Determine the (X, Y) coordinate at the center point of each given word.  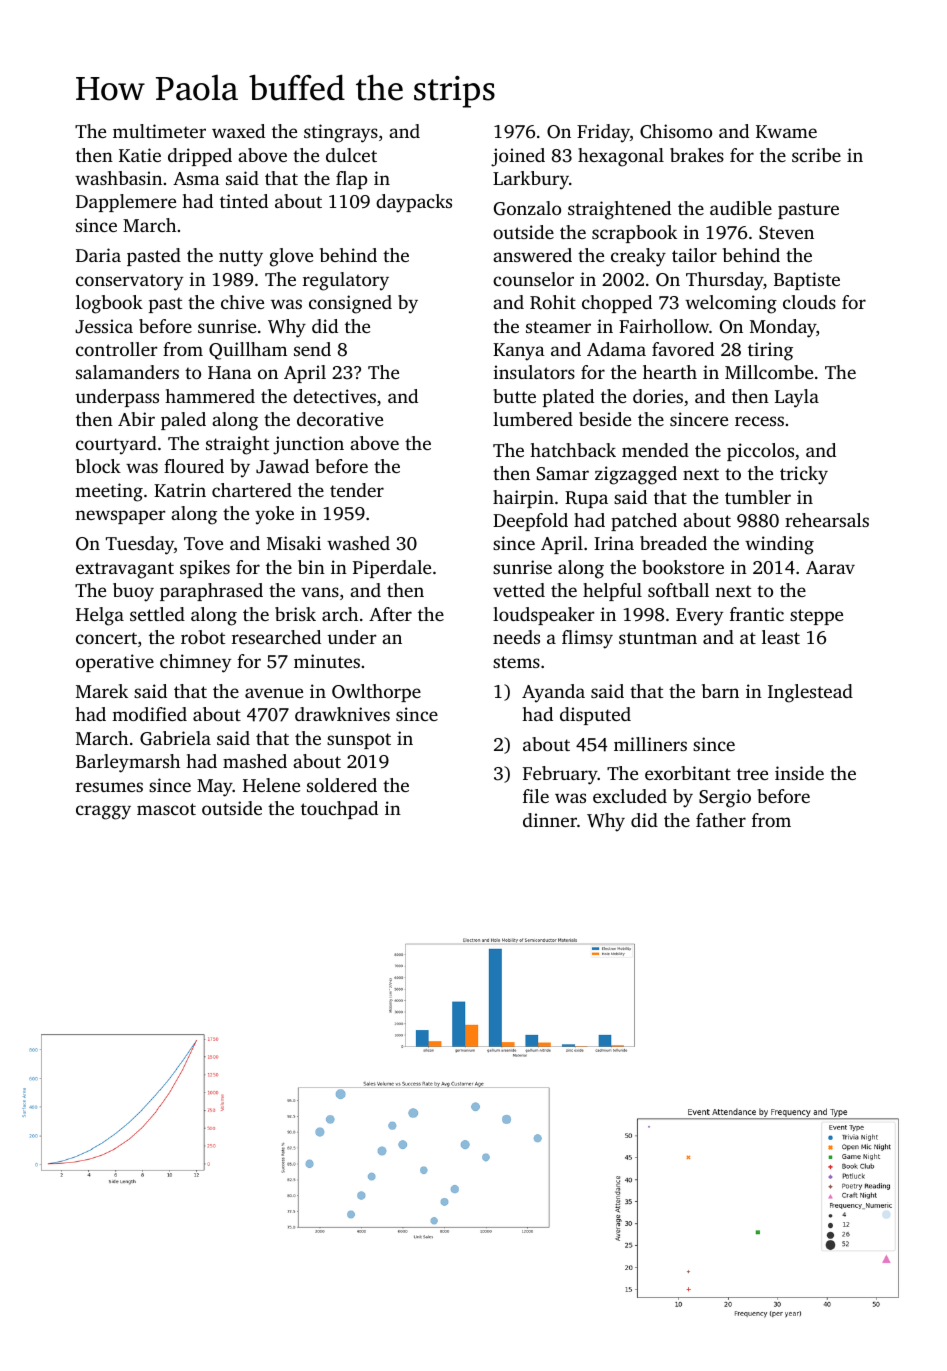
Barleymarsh (128, 763)
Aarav (830, 567)
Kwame (786, 131)
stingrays (341, 133)
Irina (614, 543)
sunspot (359, 741)
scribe (816, 155)
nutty (241, 258)
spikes (205, 569)
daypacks (414, 203)
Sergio (725, 798)
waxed (238, 131)
